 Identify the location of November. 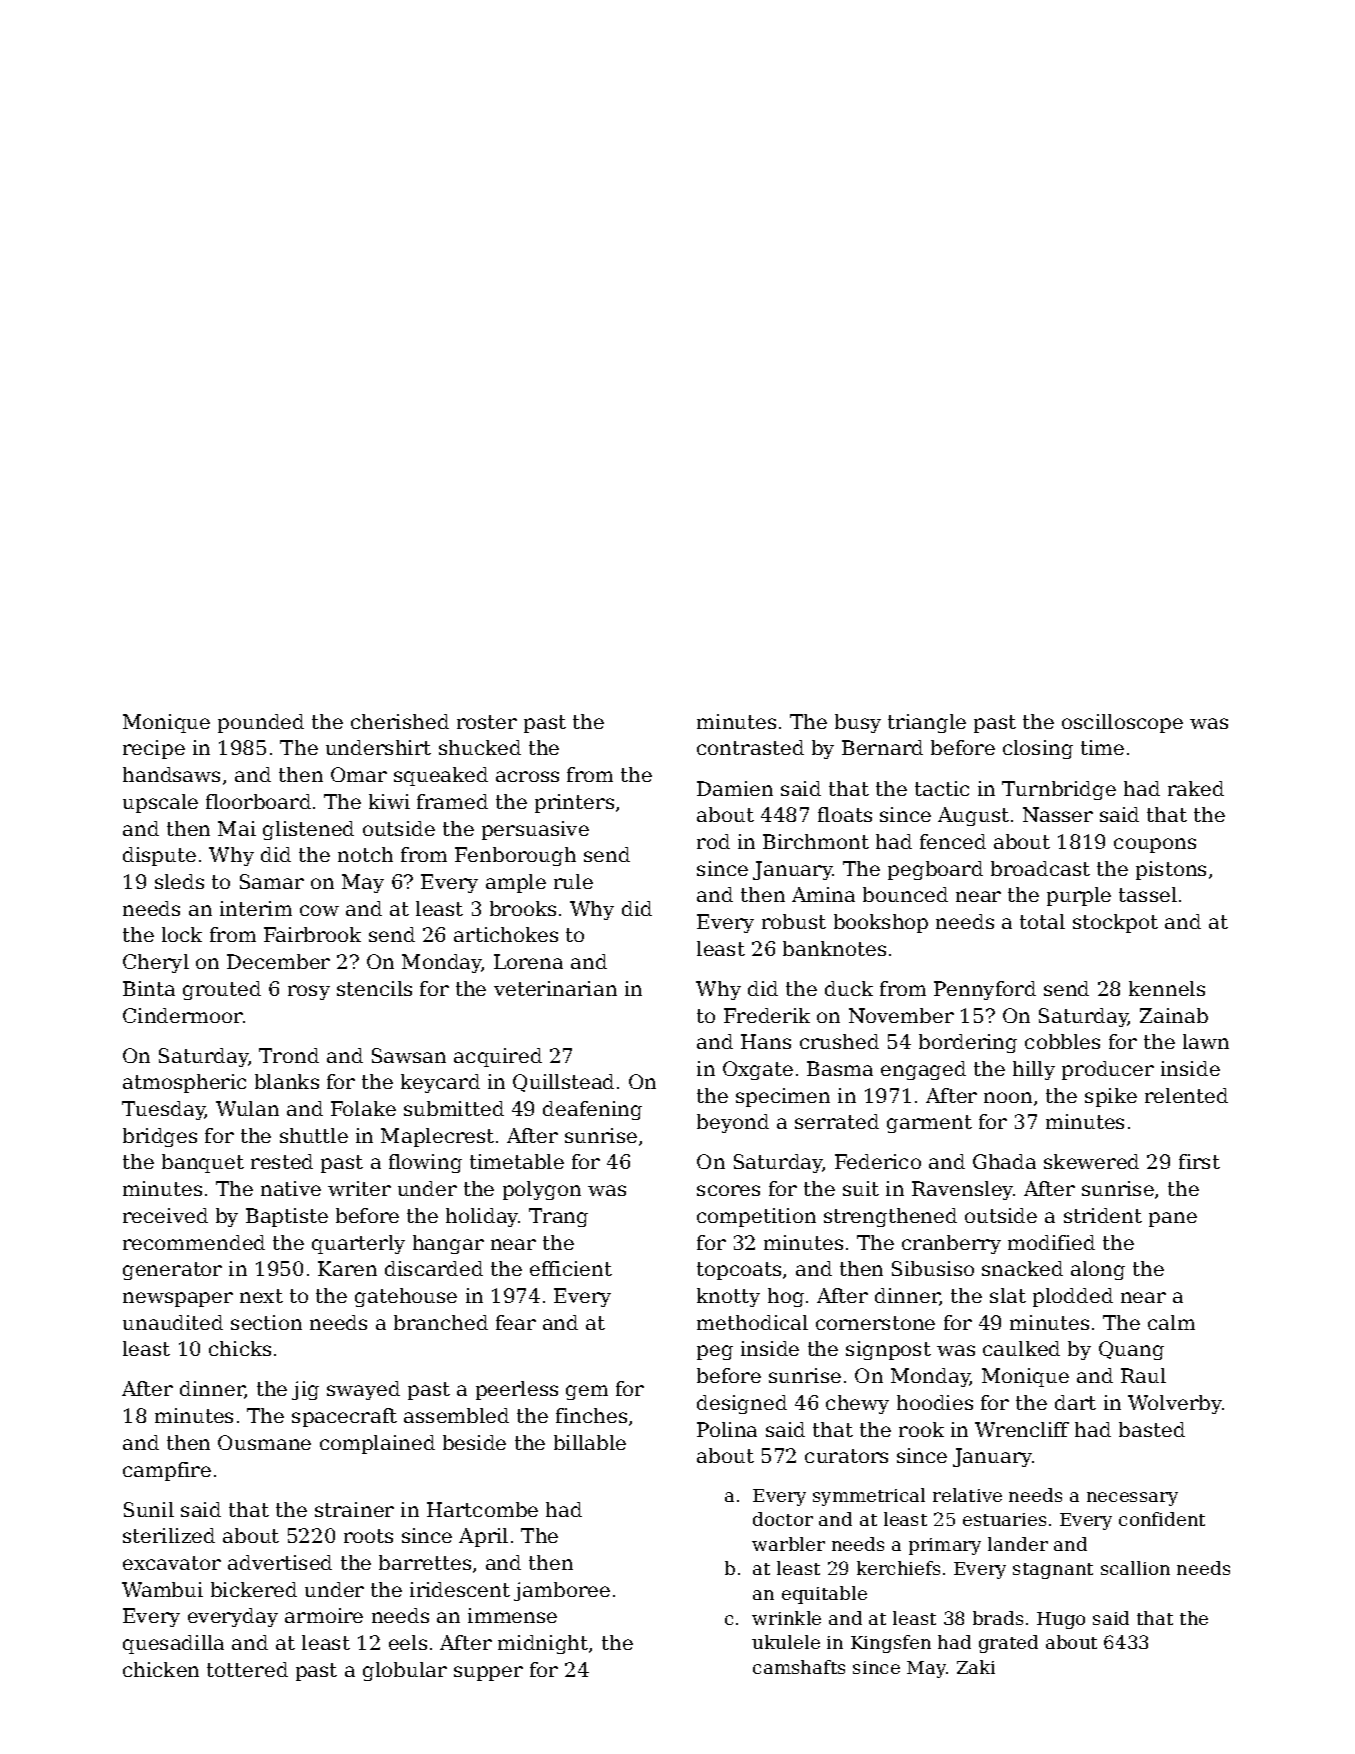
(901, 1015).
